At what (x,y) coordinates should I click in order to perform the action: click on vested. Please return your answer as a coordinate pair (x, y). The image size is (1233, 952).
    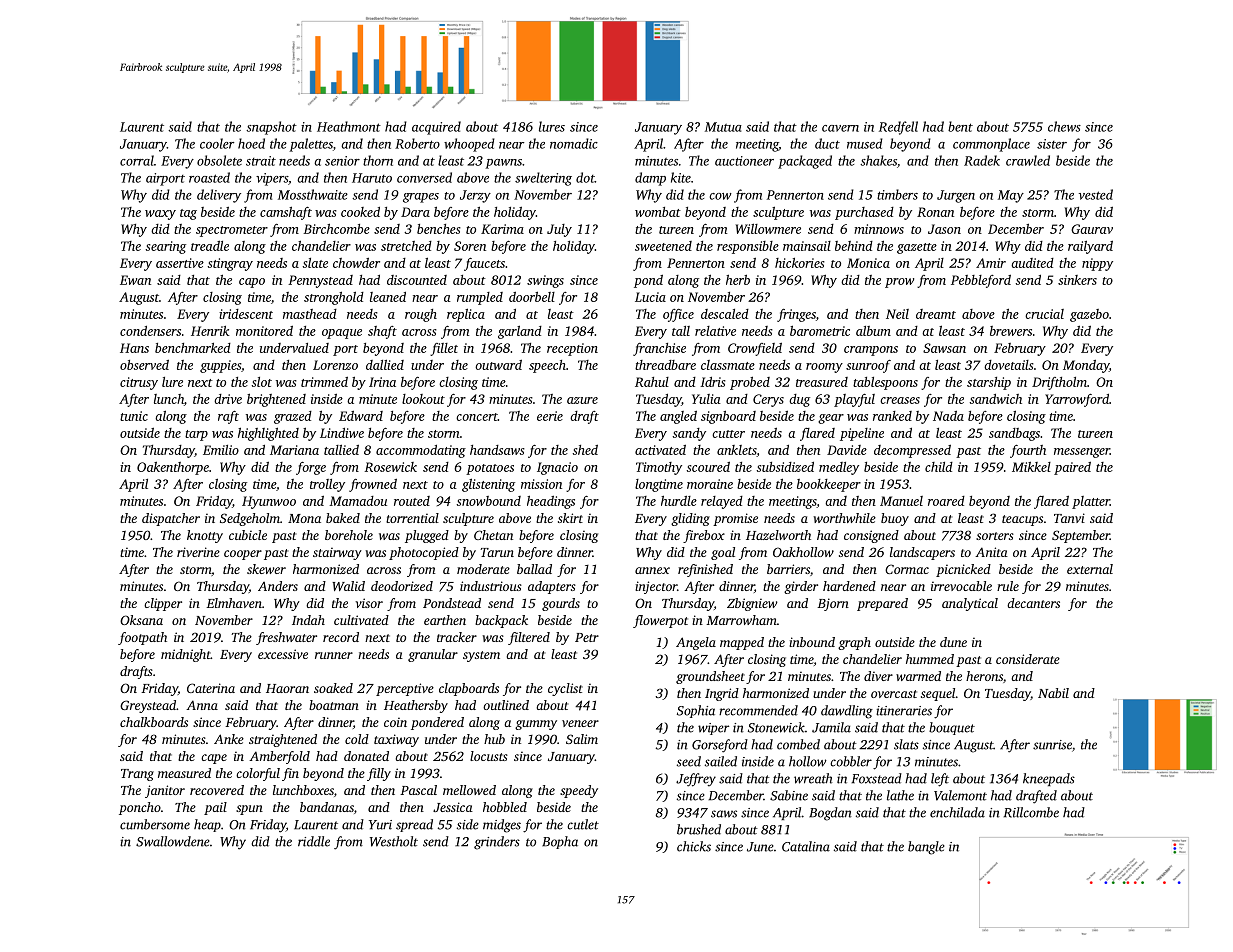
    Looking at the image, I should click on (1096, 194).
